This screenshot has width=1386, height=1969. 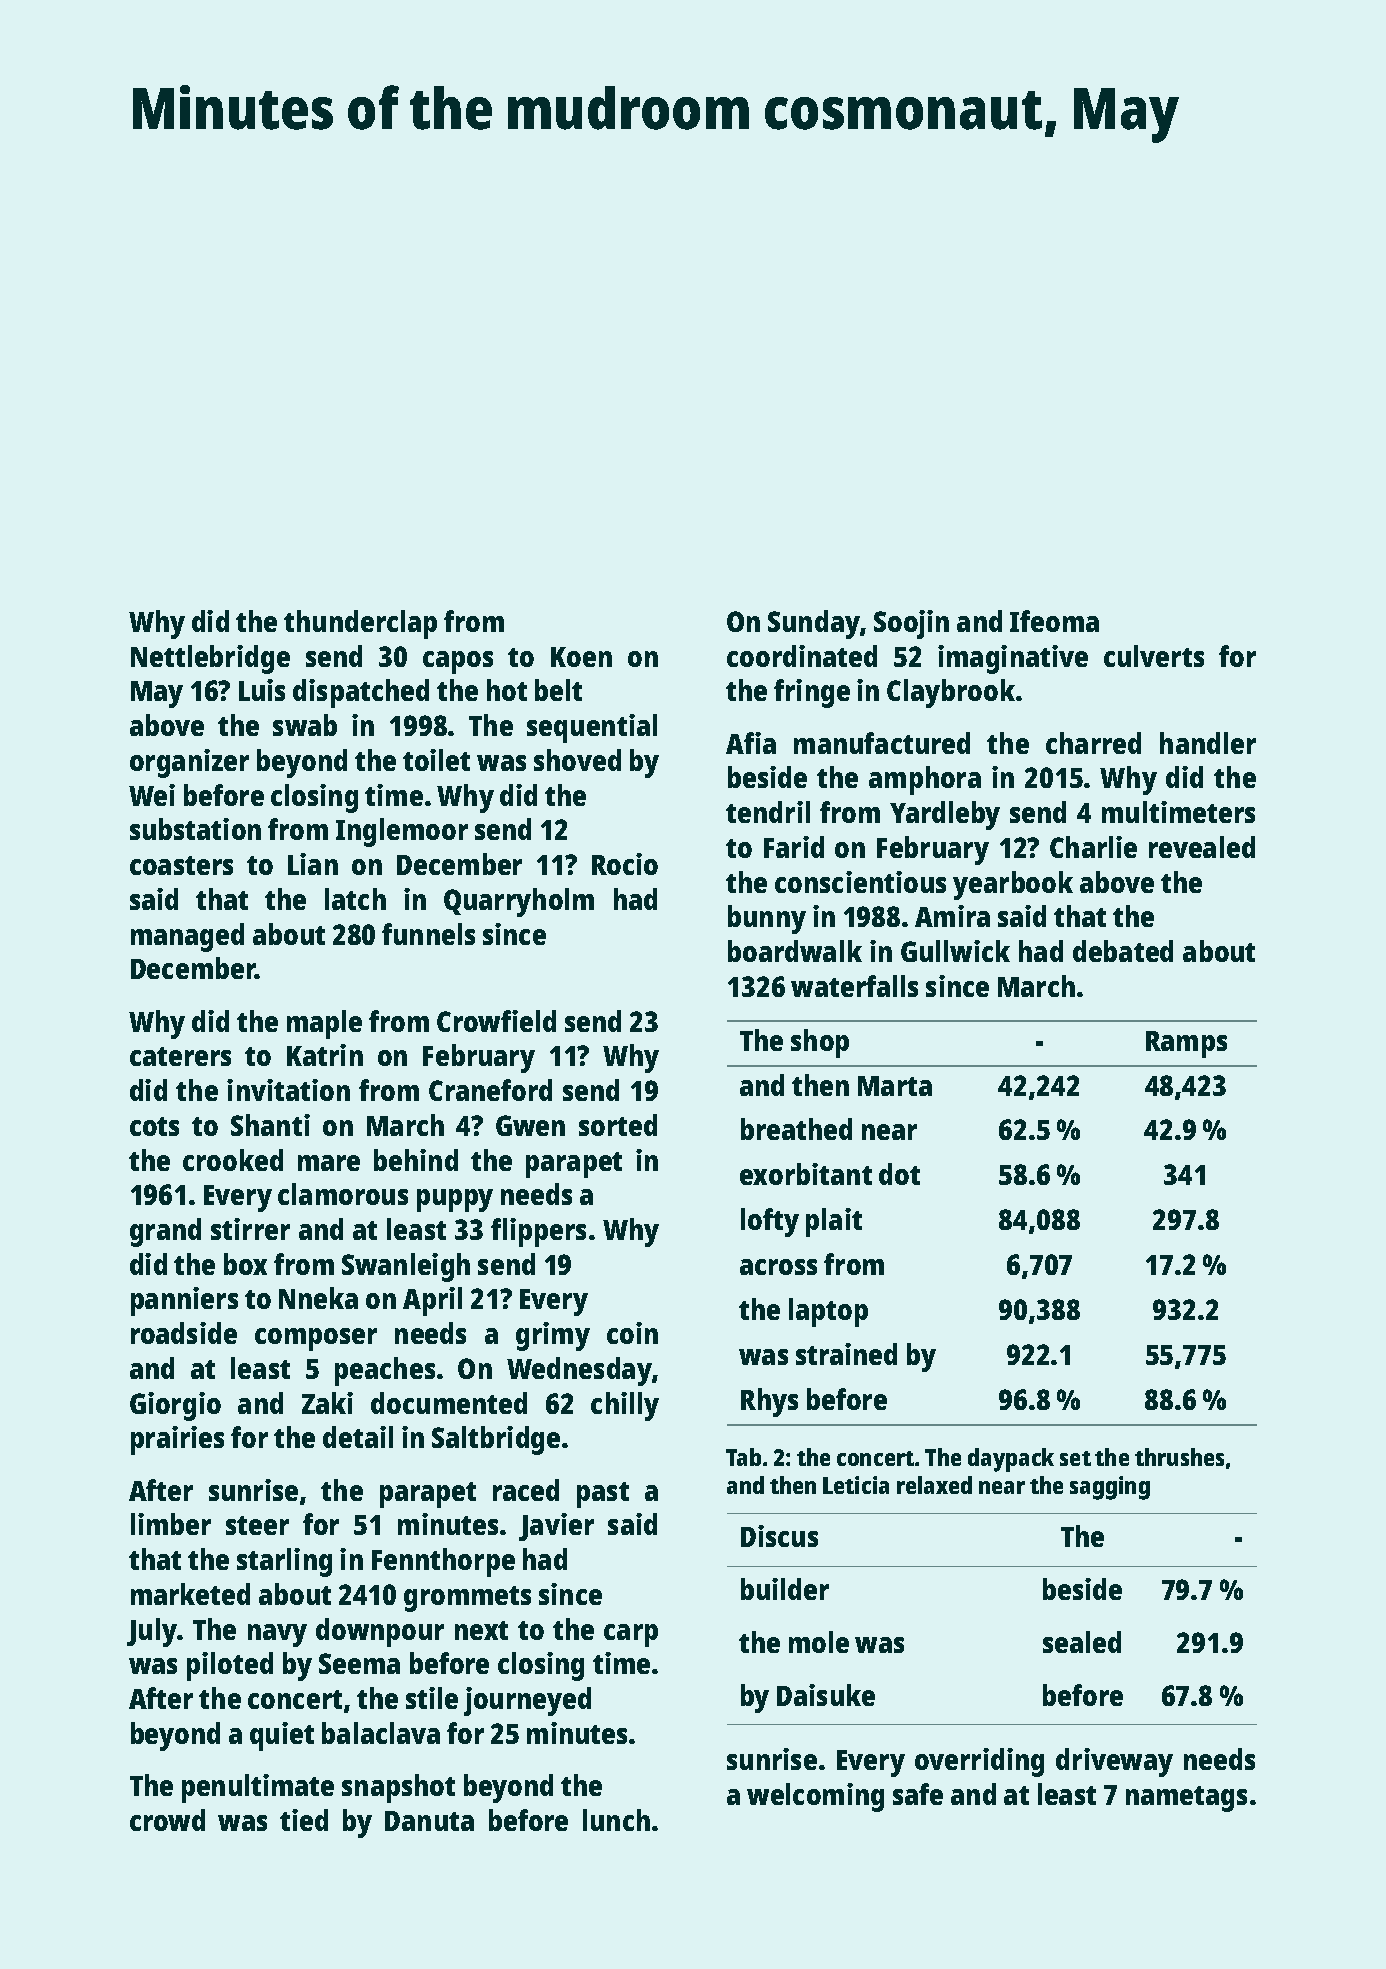 I want to click on Ifeoma, so click(x=1054, y=621).
